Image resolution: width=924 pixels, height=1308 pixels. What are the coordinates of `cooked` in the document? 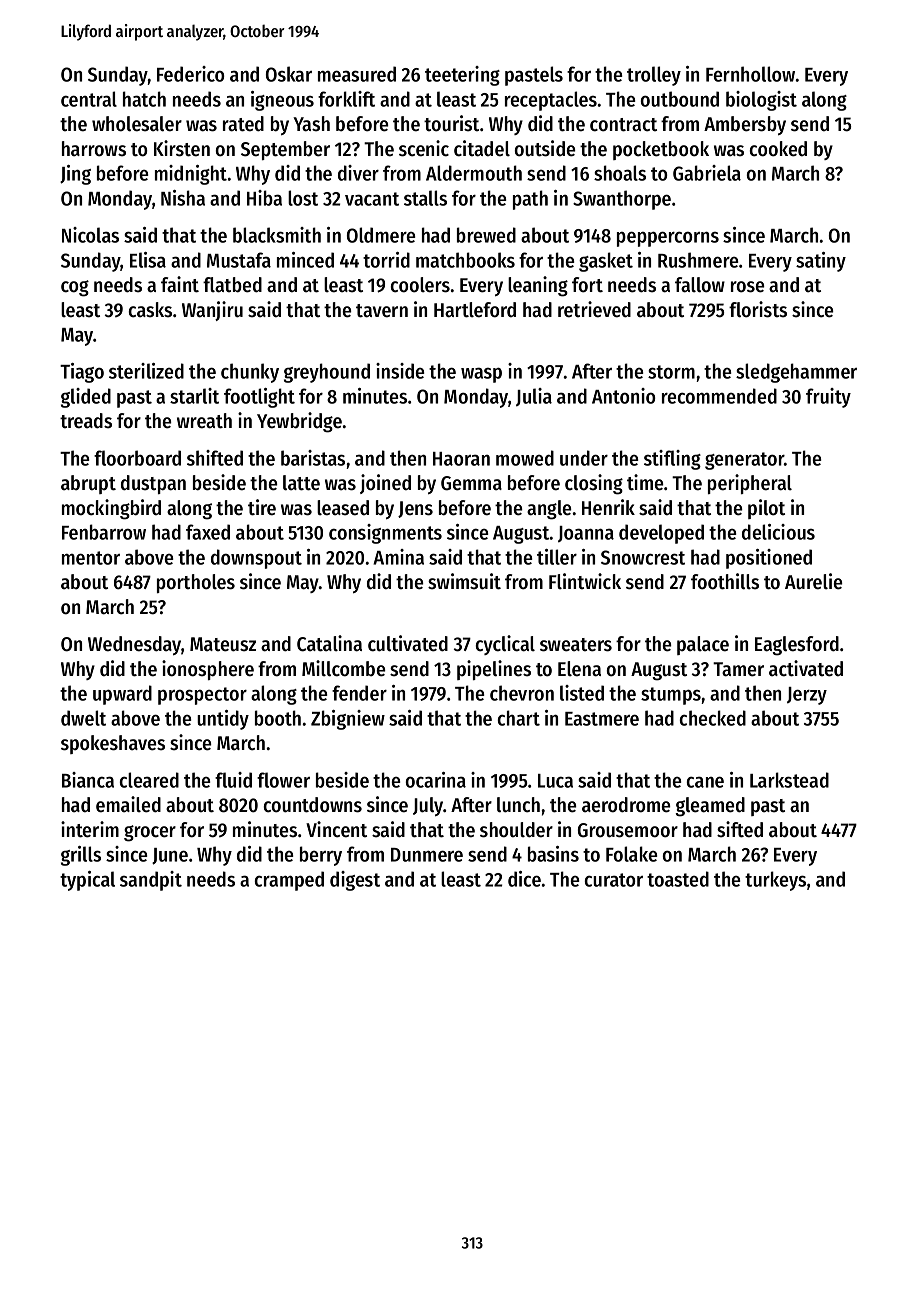 It's located at (778, 149).
